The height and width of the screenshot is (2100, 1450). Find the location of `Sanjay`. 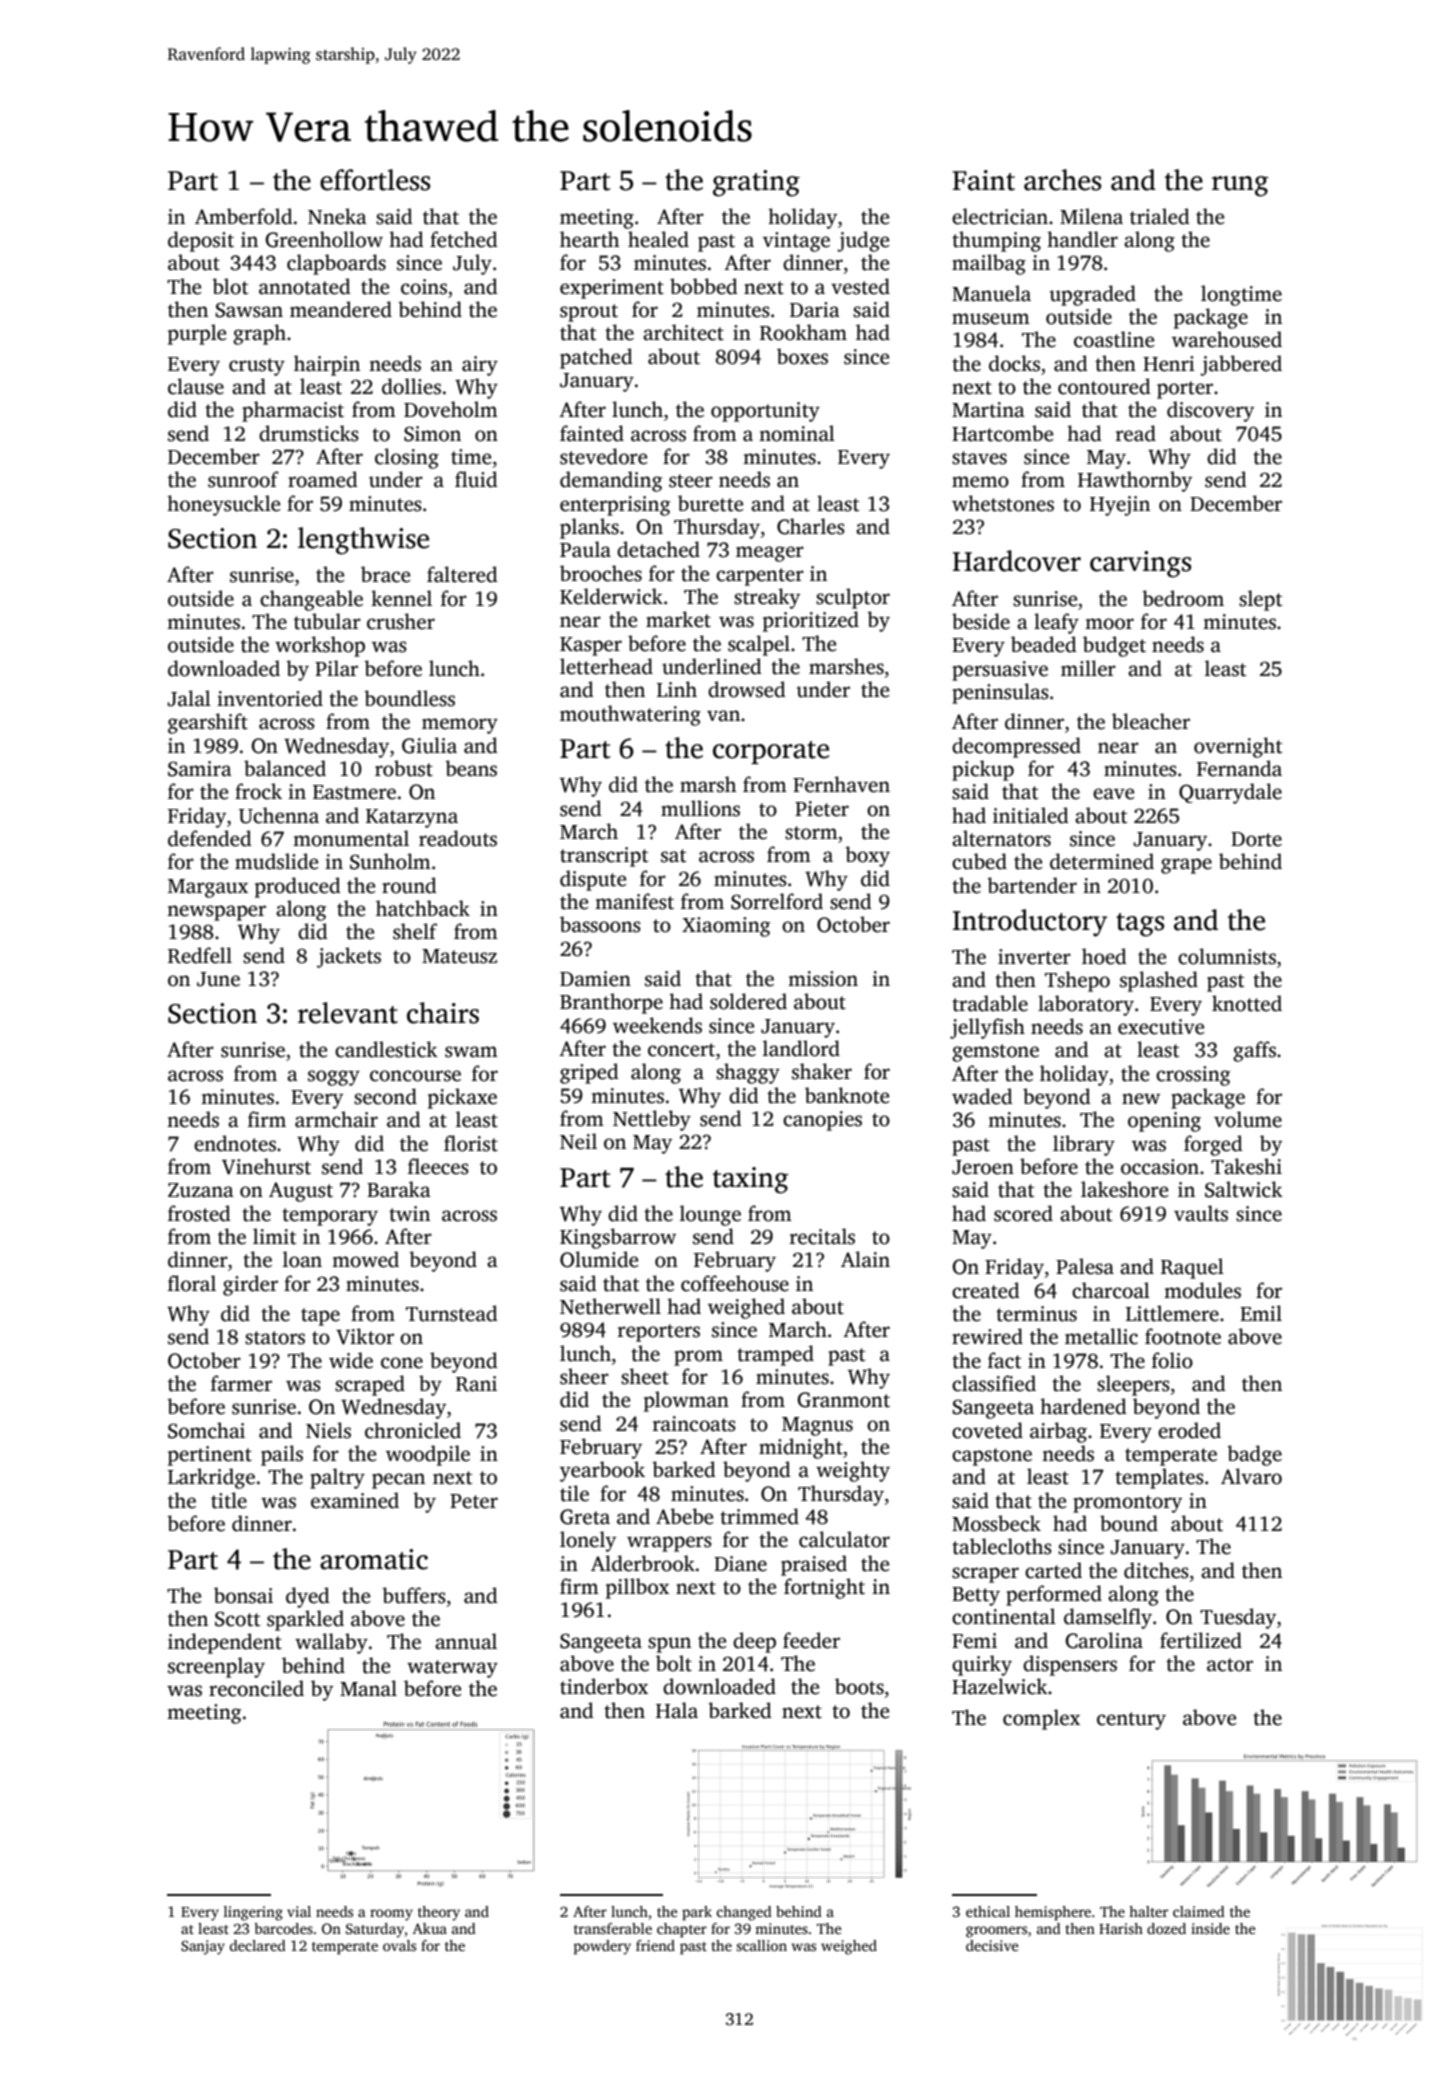

Sanjay is located at coordinates (203, 1947).
